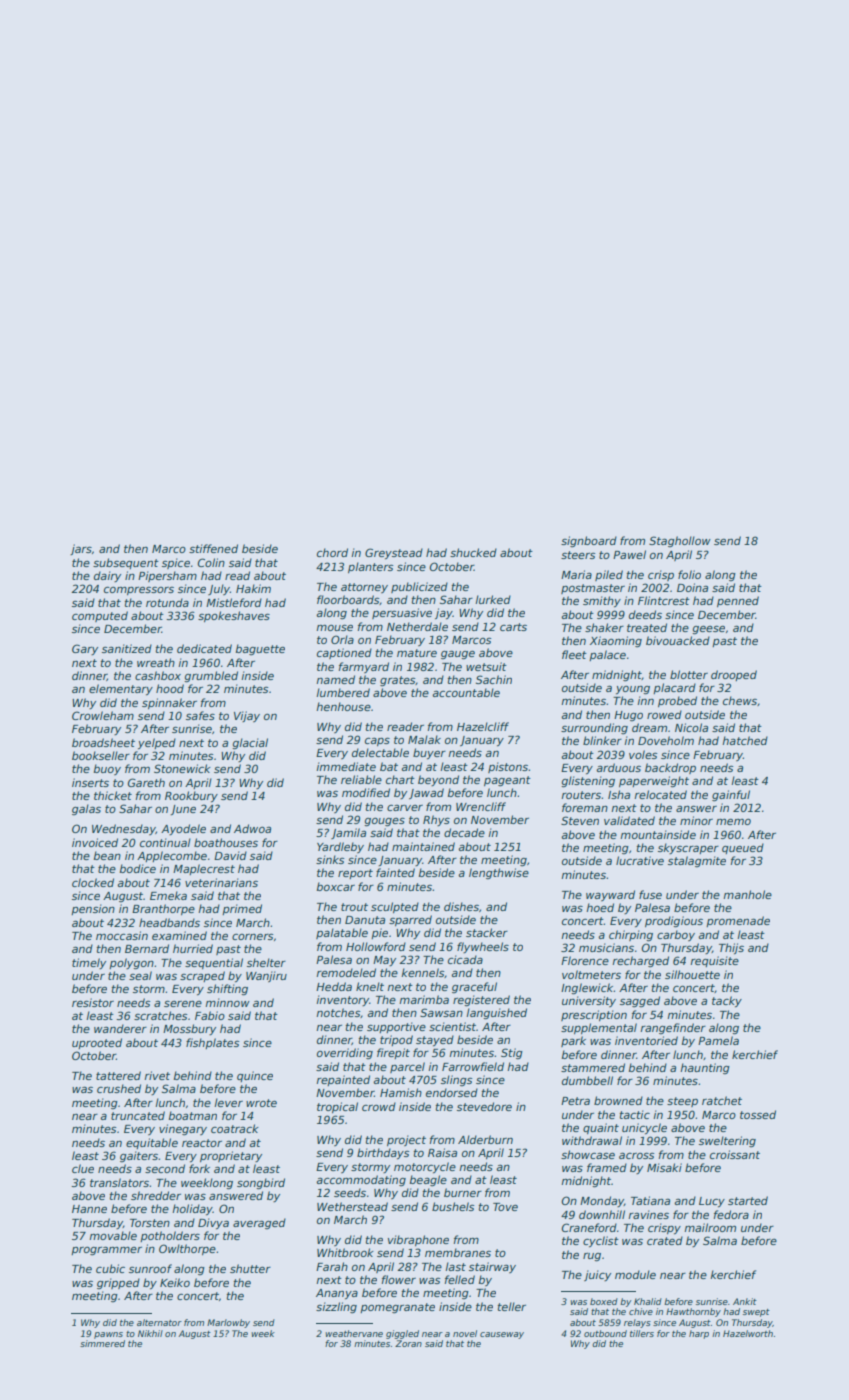 The height and width of the screenshot is (1400, 849). Describe the element at coordinates (255, 1076) in the screenshot. I see `quince` at that location.
